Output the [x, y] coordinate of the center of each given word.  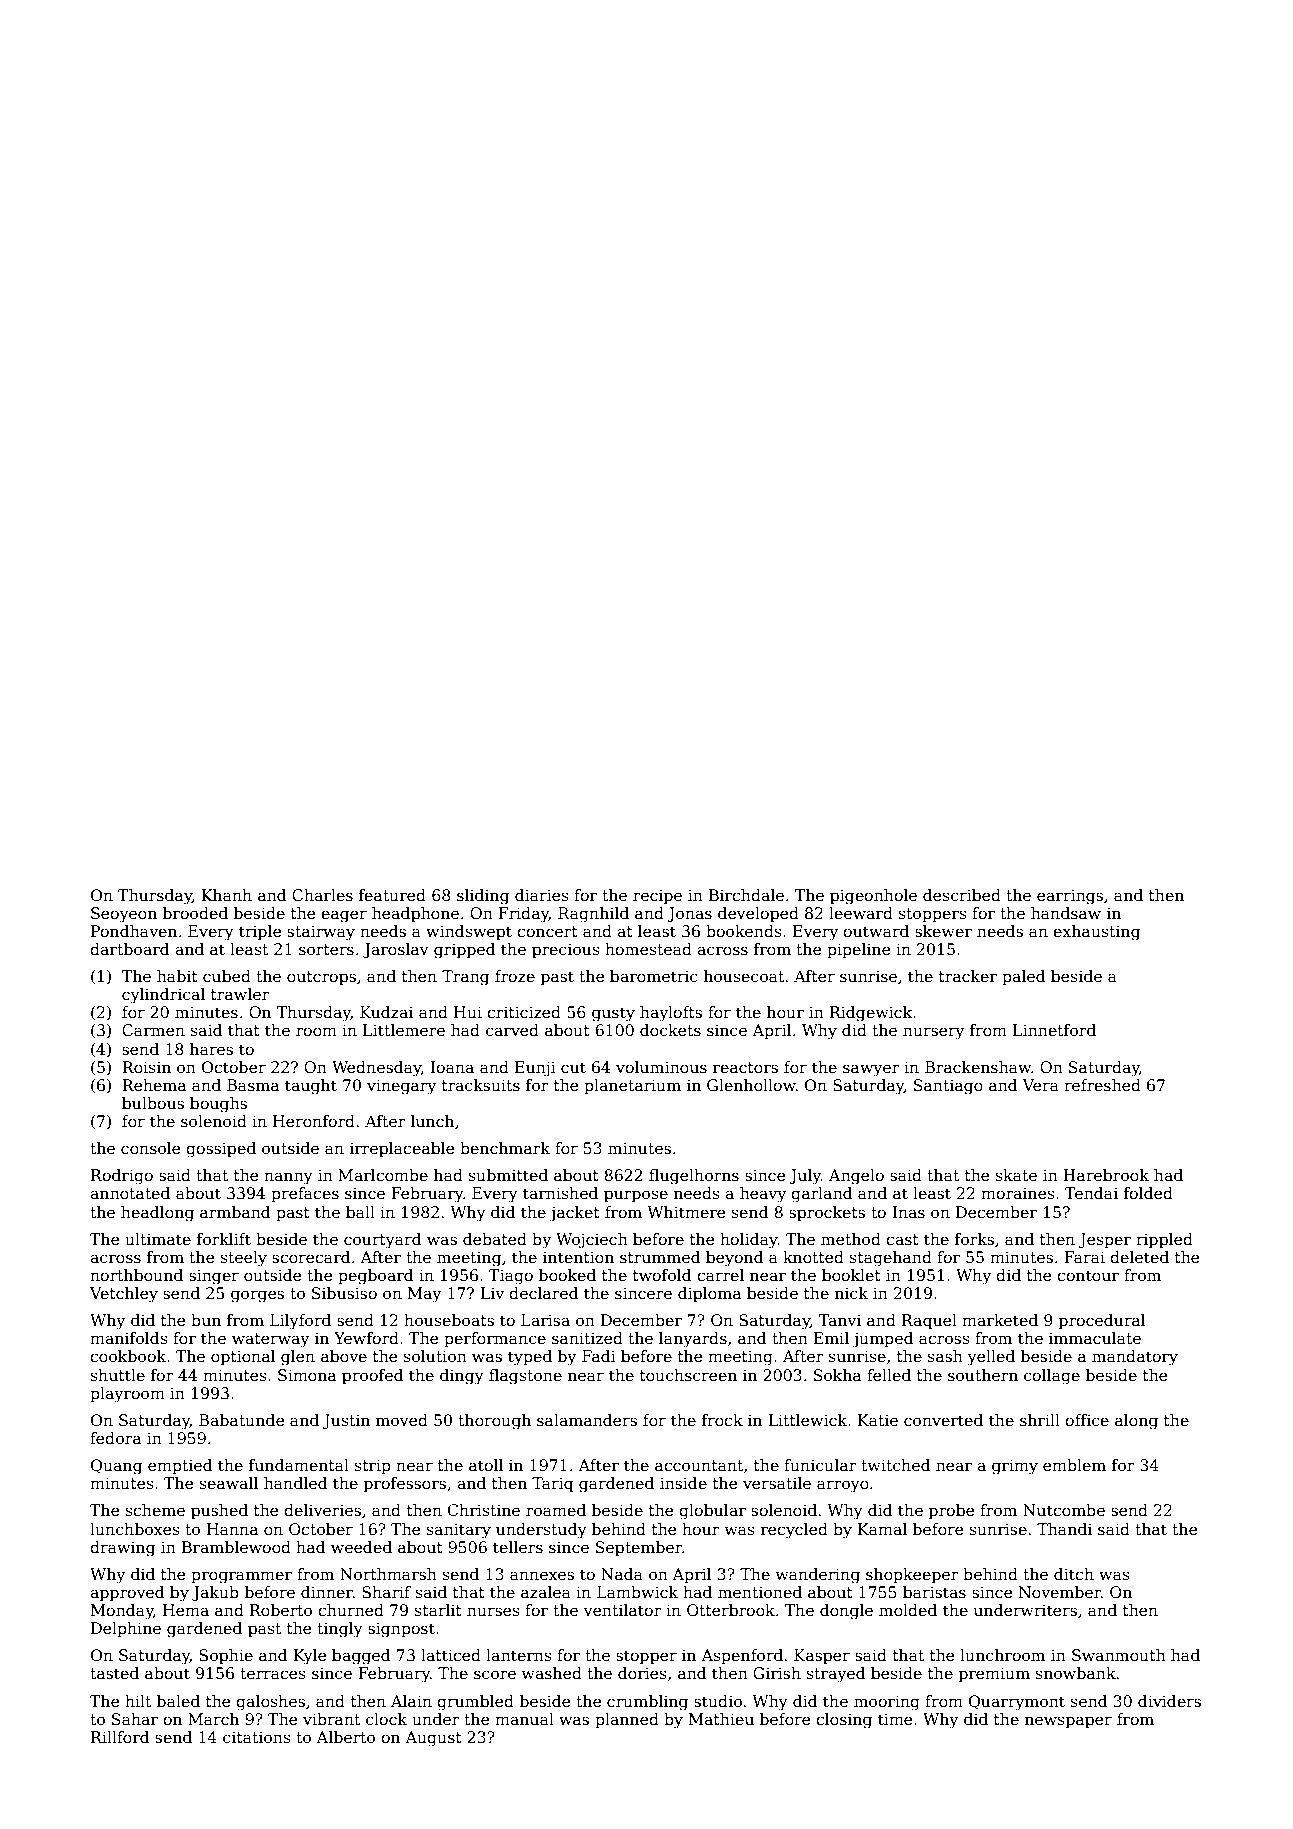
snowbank [1076, 1673]
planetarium [632, 1086]
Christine [484, 1510]
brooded [195, 913]
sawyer [871, 1070]
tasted [114, 1673]
